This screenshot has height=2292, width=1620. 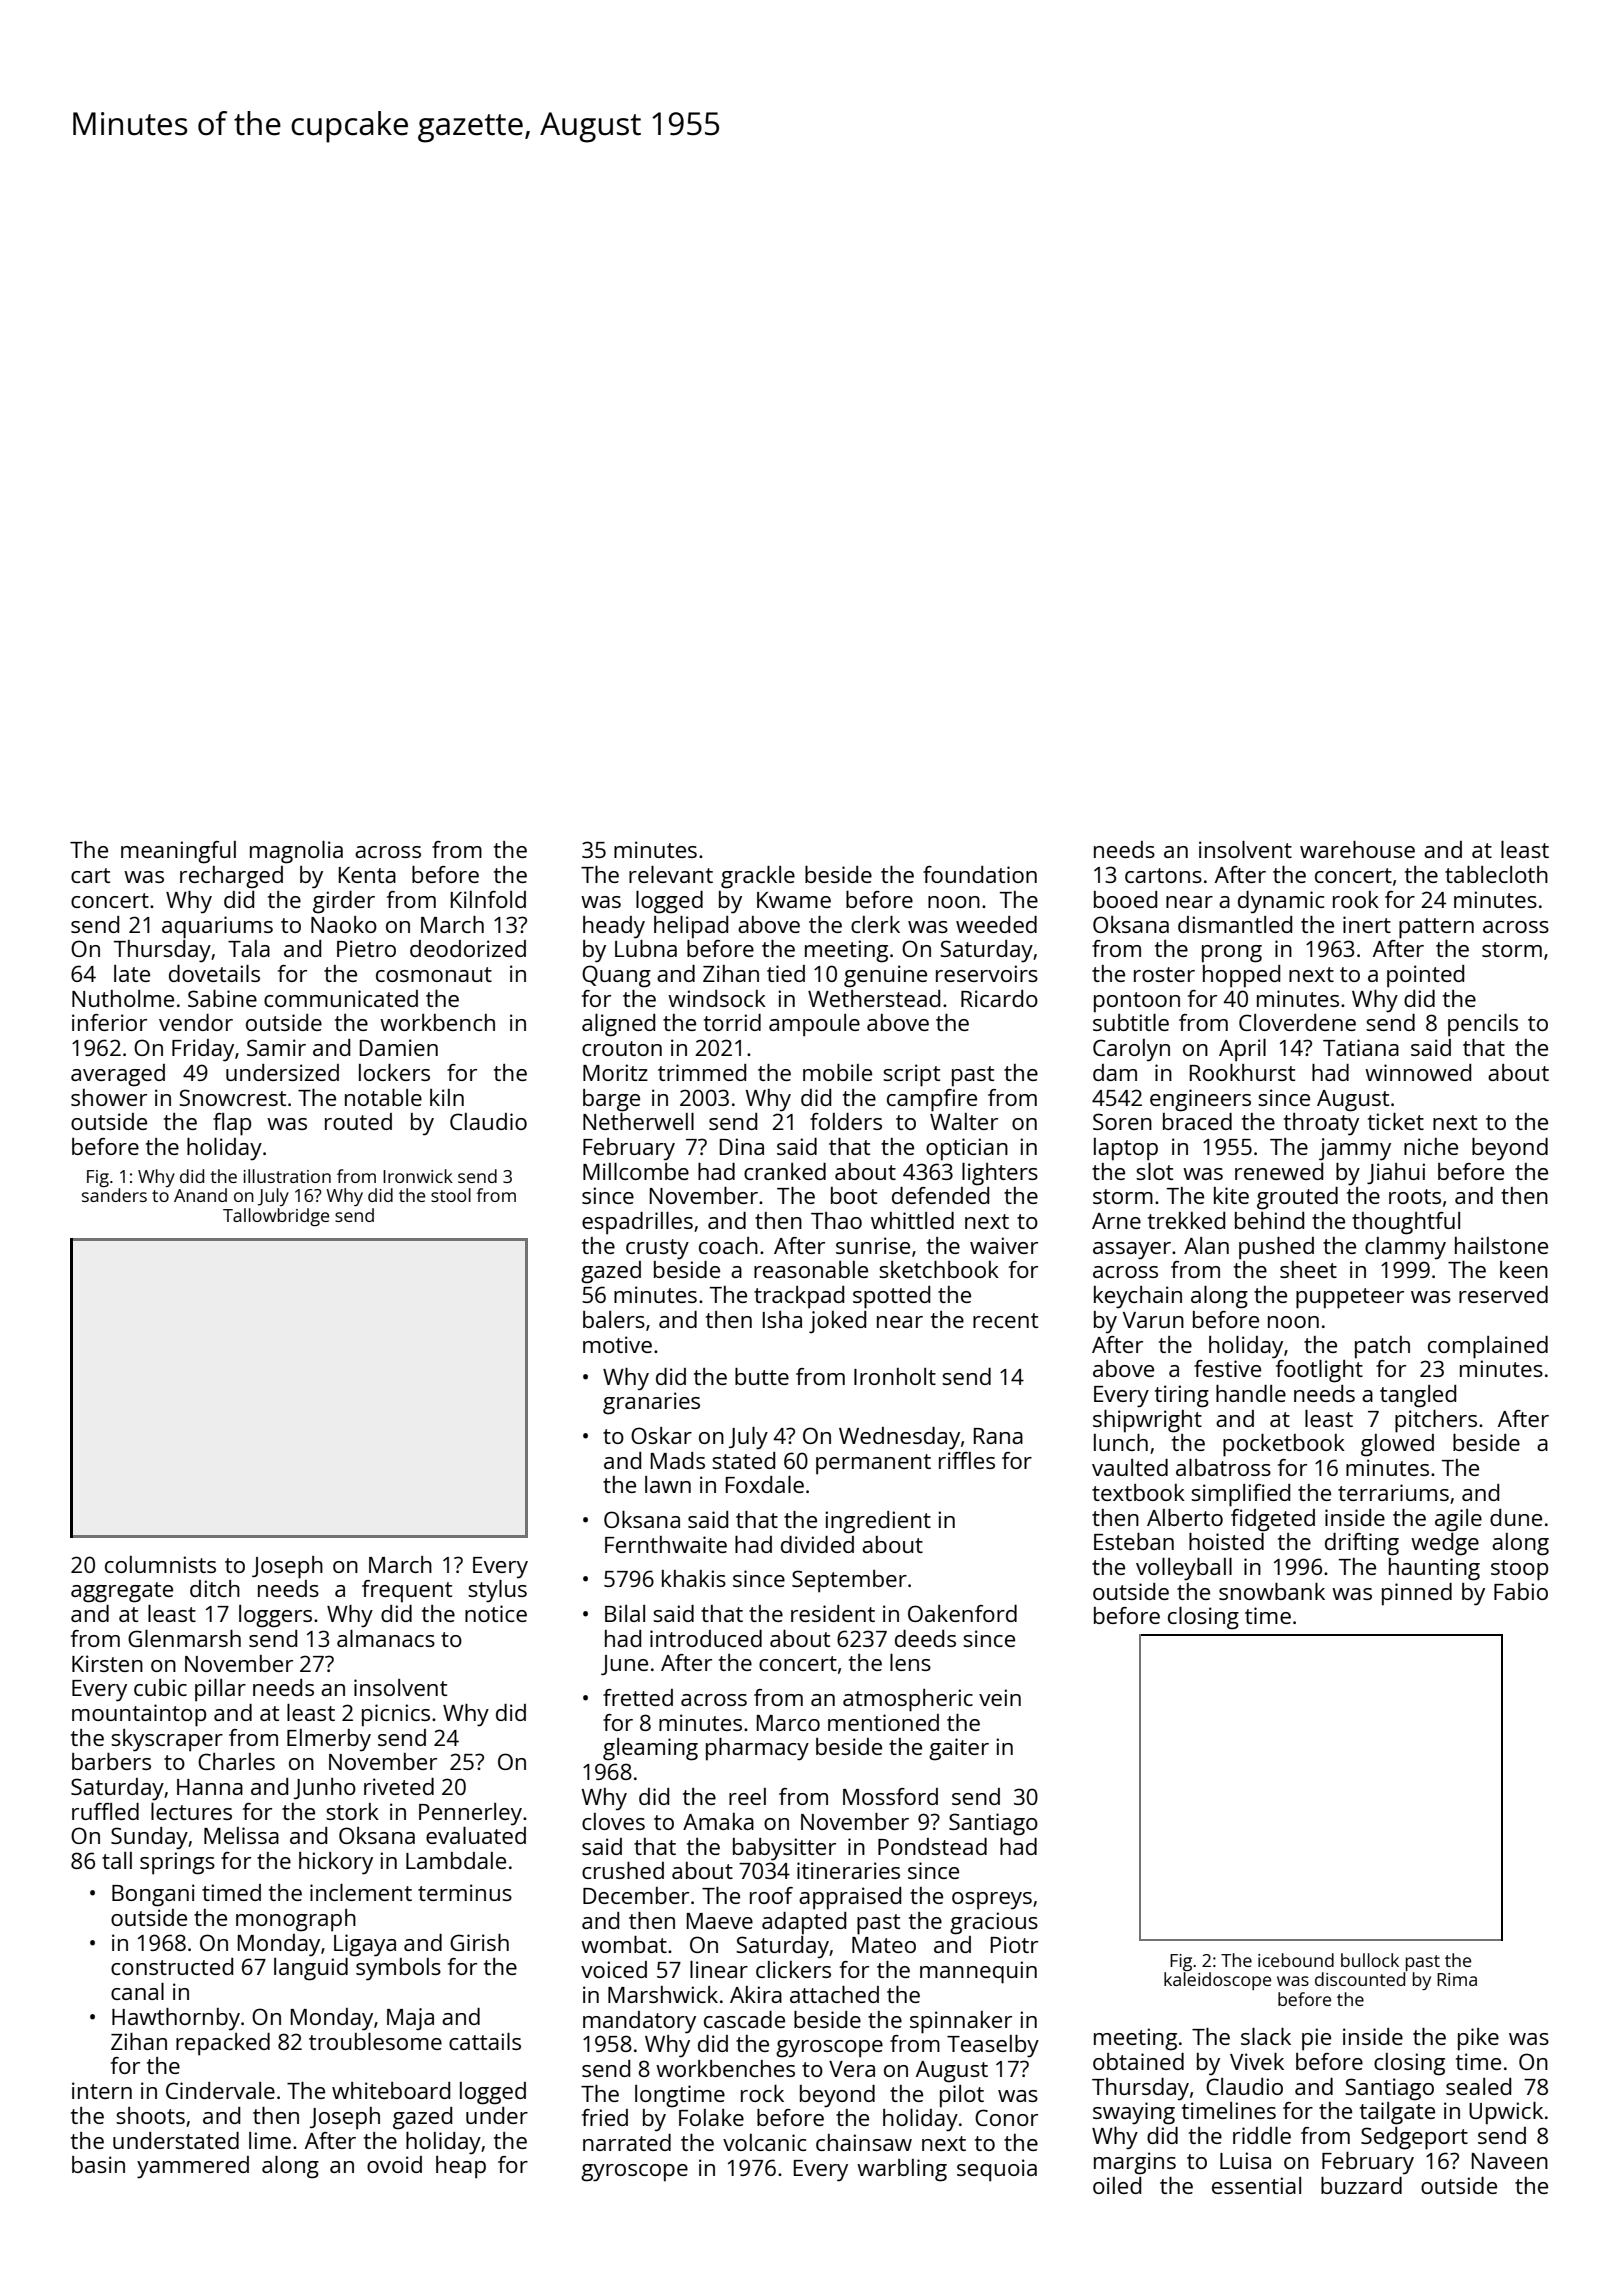 I want to click on Fabio, so click(x=1521, y=1591).
